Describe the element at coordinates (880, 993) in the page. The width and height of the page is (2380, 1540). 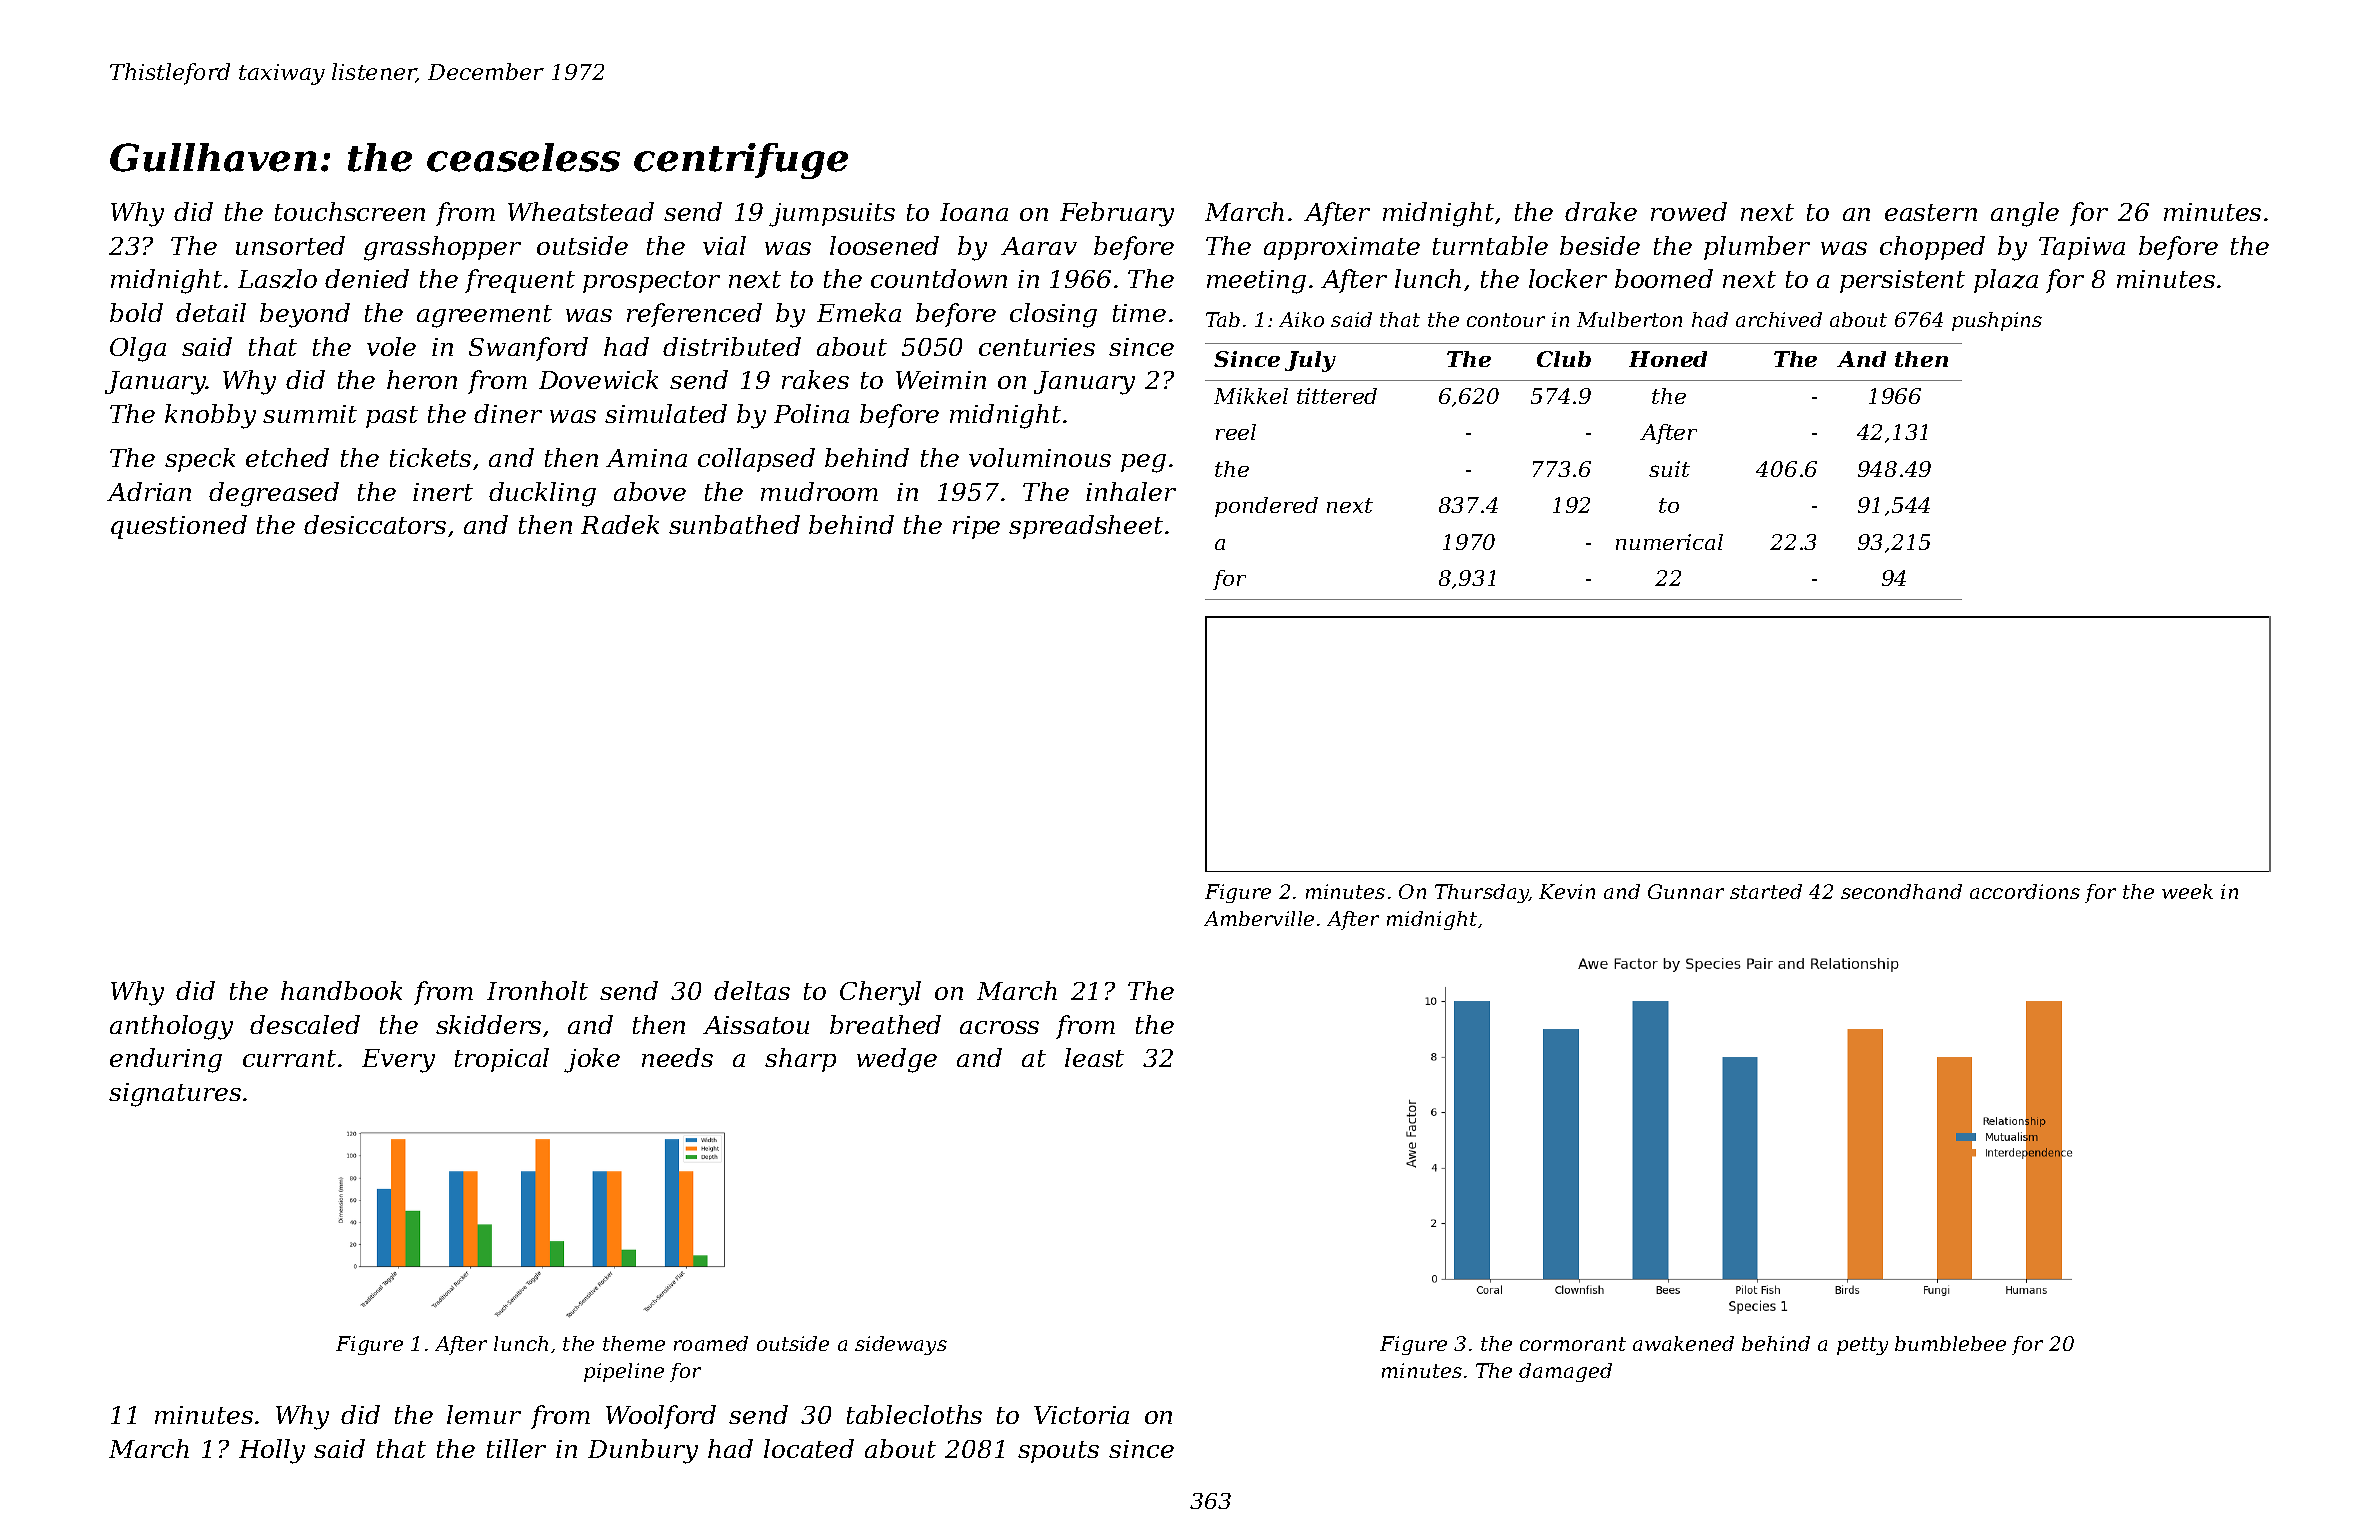
I see `Cheryl` at that location.
